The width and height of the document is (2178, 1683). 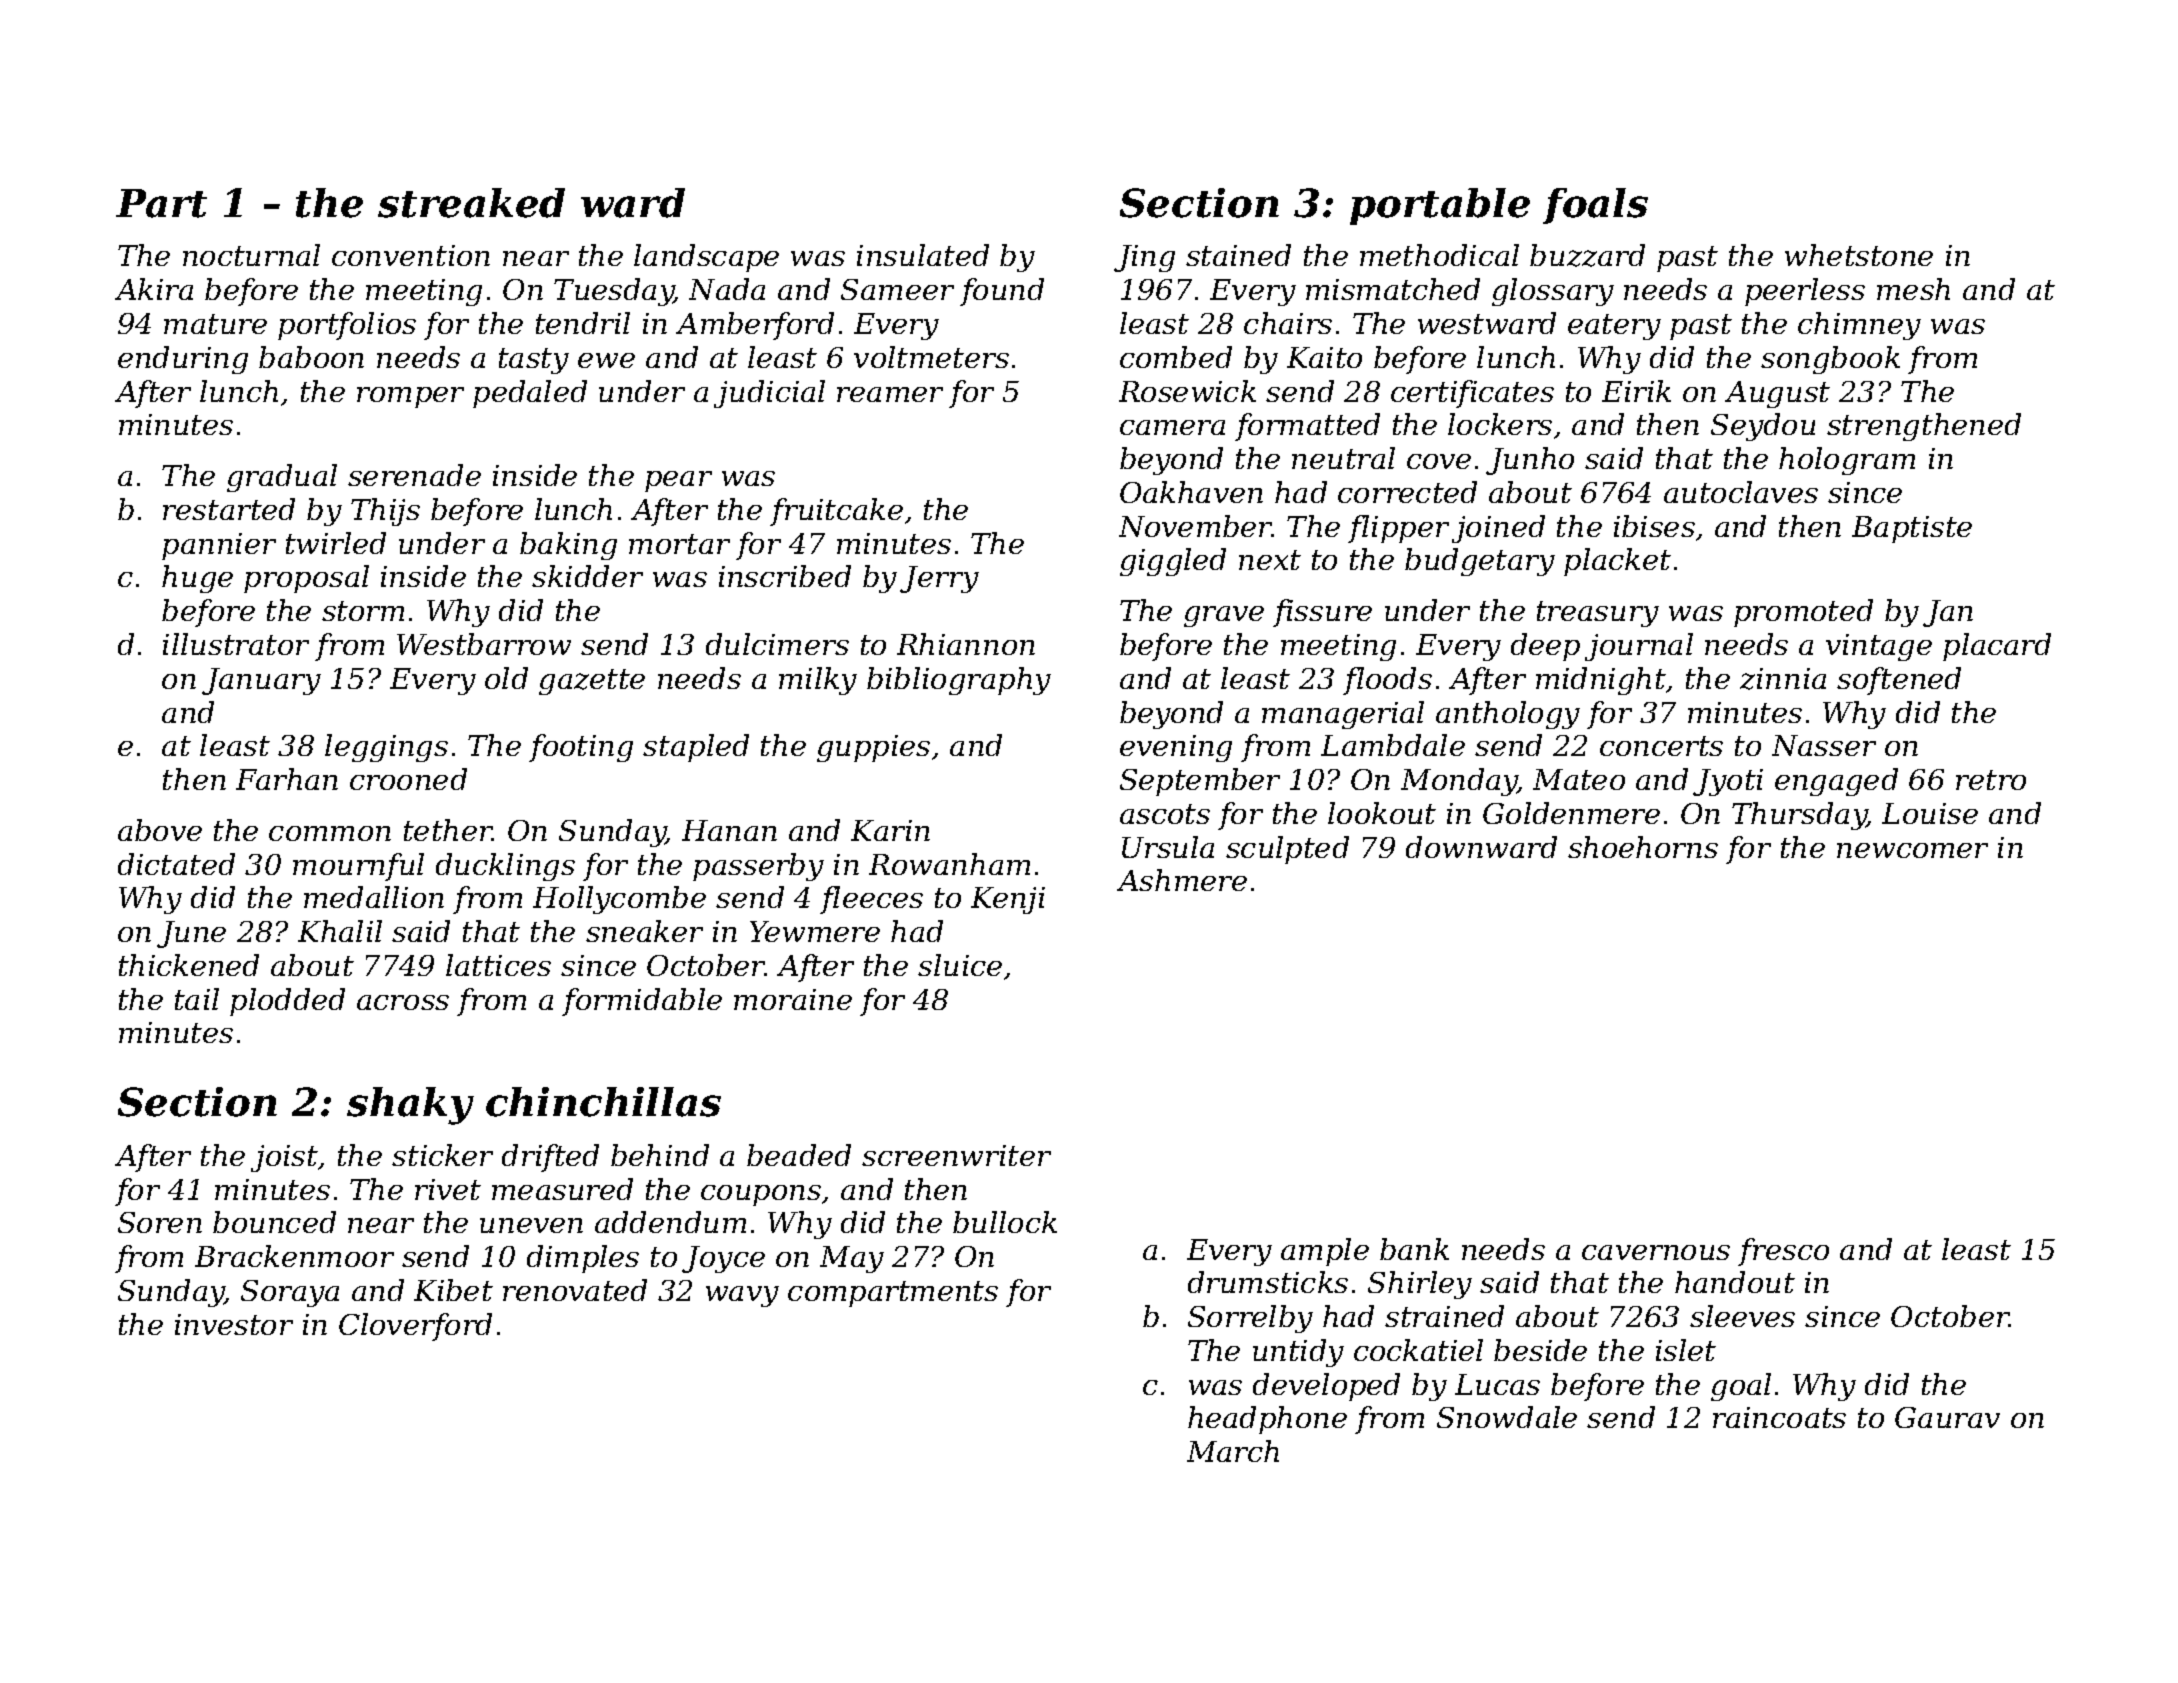 I want to click on foals, so click(x=1595, y=206).
